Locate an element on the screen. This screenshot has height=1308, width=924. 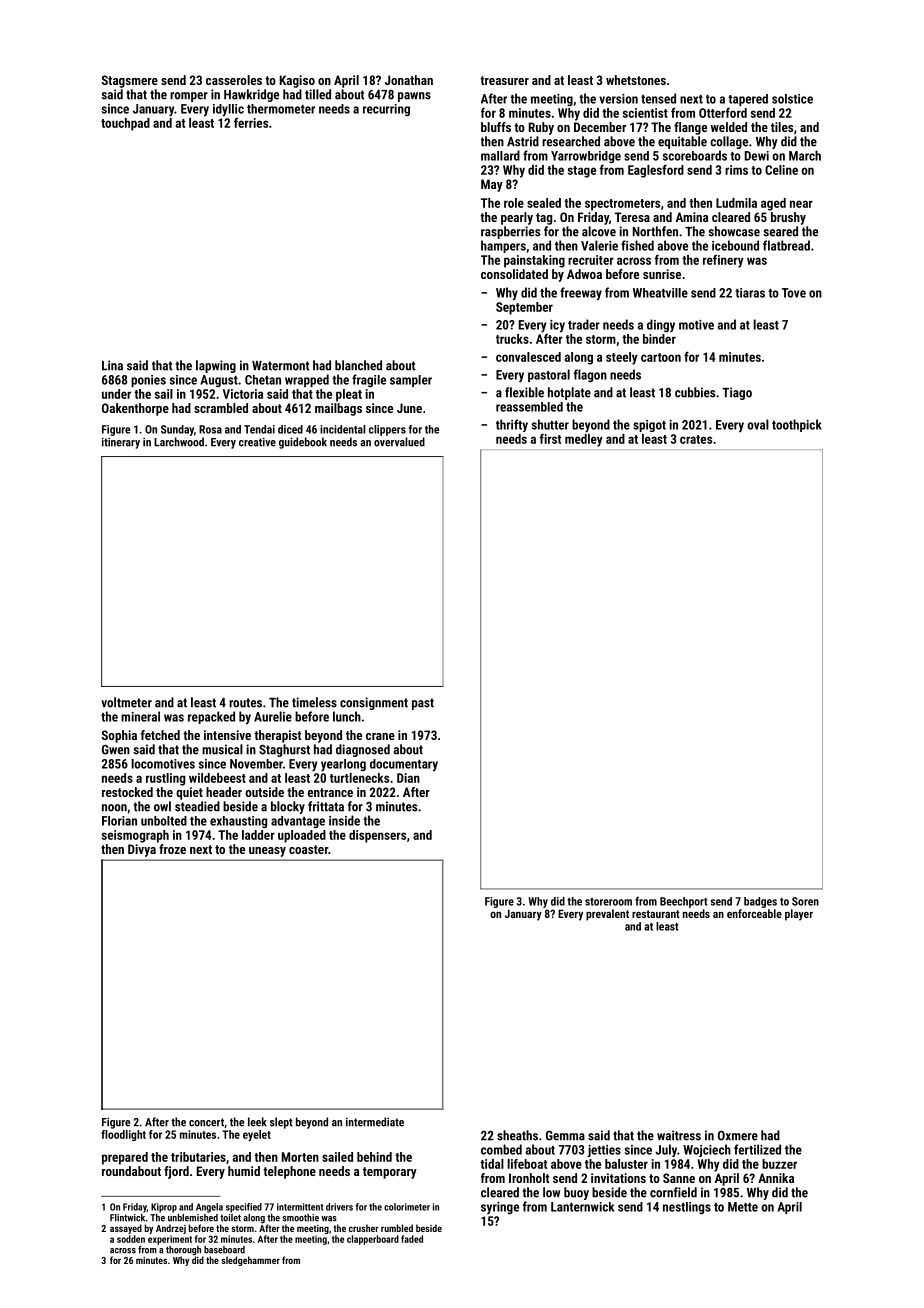
scoreboards is located at coordinates (695, 155).
